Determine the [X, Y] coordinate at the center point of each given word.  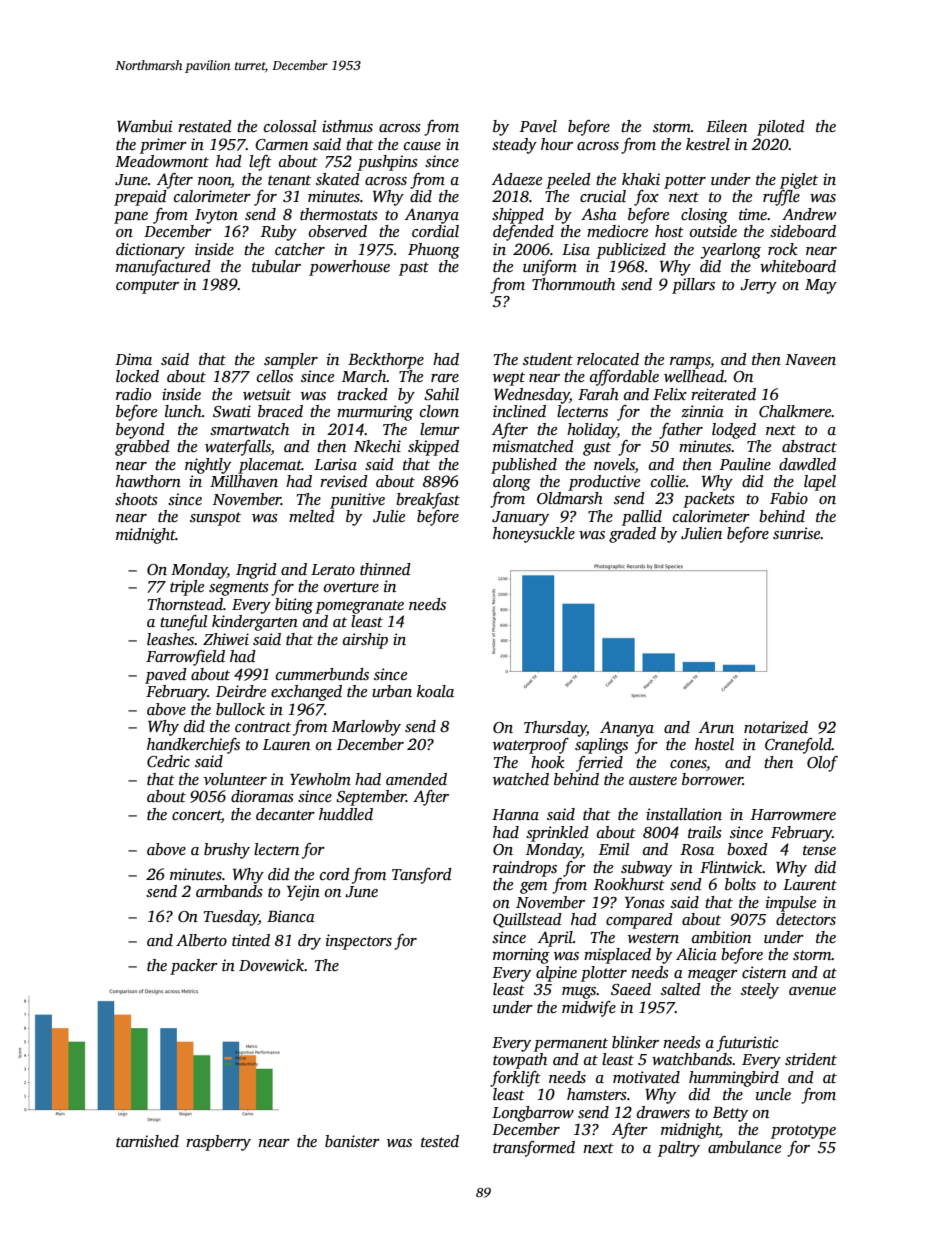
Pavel [538, 126]
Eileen [726, 126]
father [681, 431]
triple [187, 588]
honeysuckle [534, 535]
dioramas [262, 796]
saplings [601, 746]
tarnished [147, 1141]
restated [205, 126]
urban [392, 691]
